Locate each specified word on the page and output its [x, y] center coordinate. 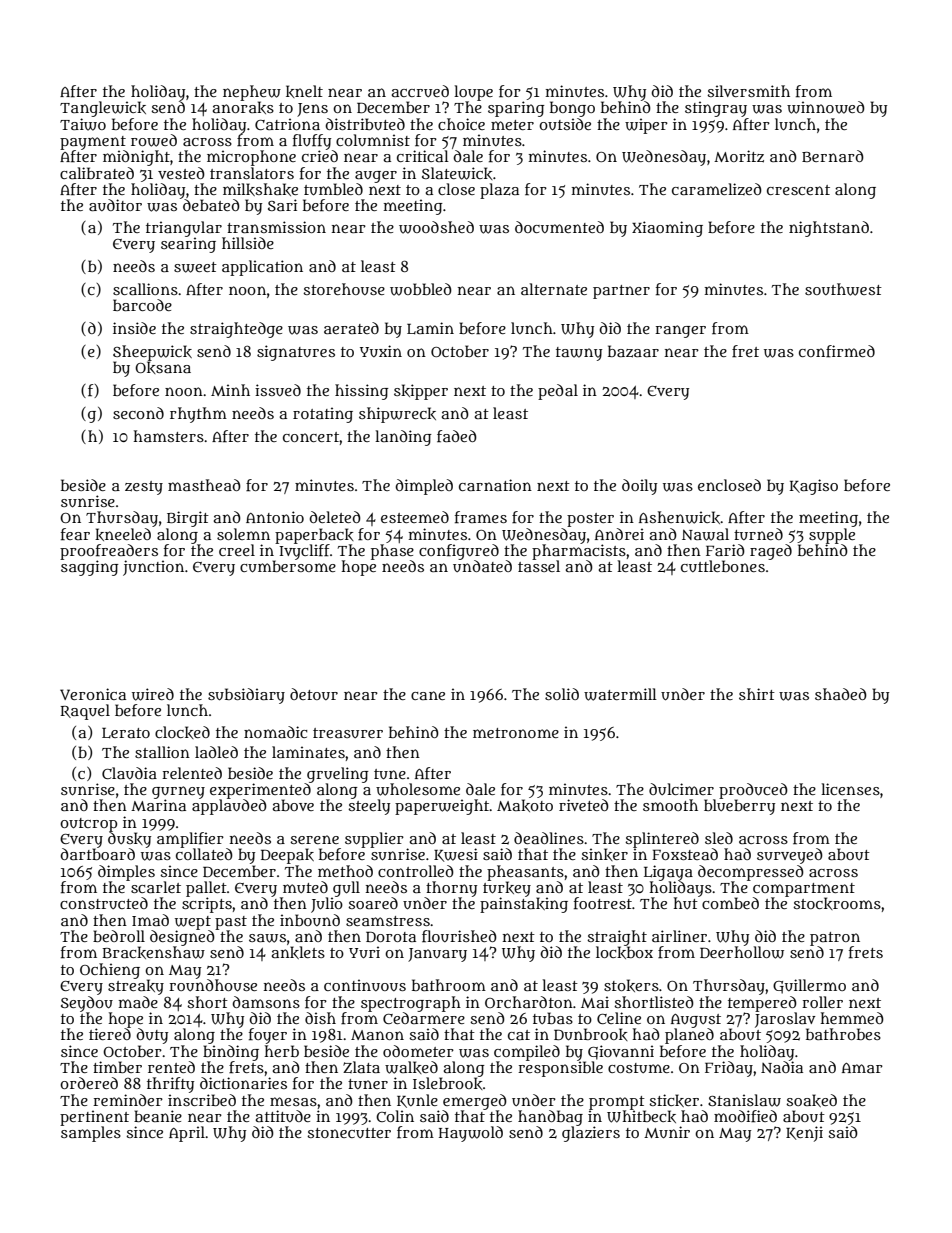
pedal [558, 392]
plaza [499, 191]
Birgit [188, 519]
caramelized [717, 189]
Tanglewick [103, 109]
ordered [89, 1083]
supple [832, 536]
